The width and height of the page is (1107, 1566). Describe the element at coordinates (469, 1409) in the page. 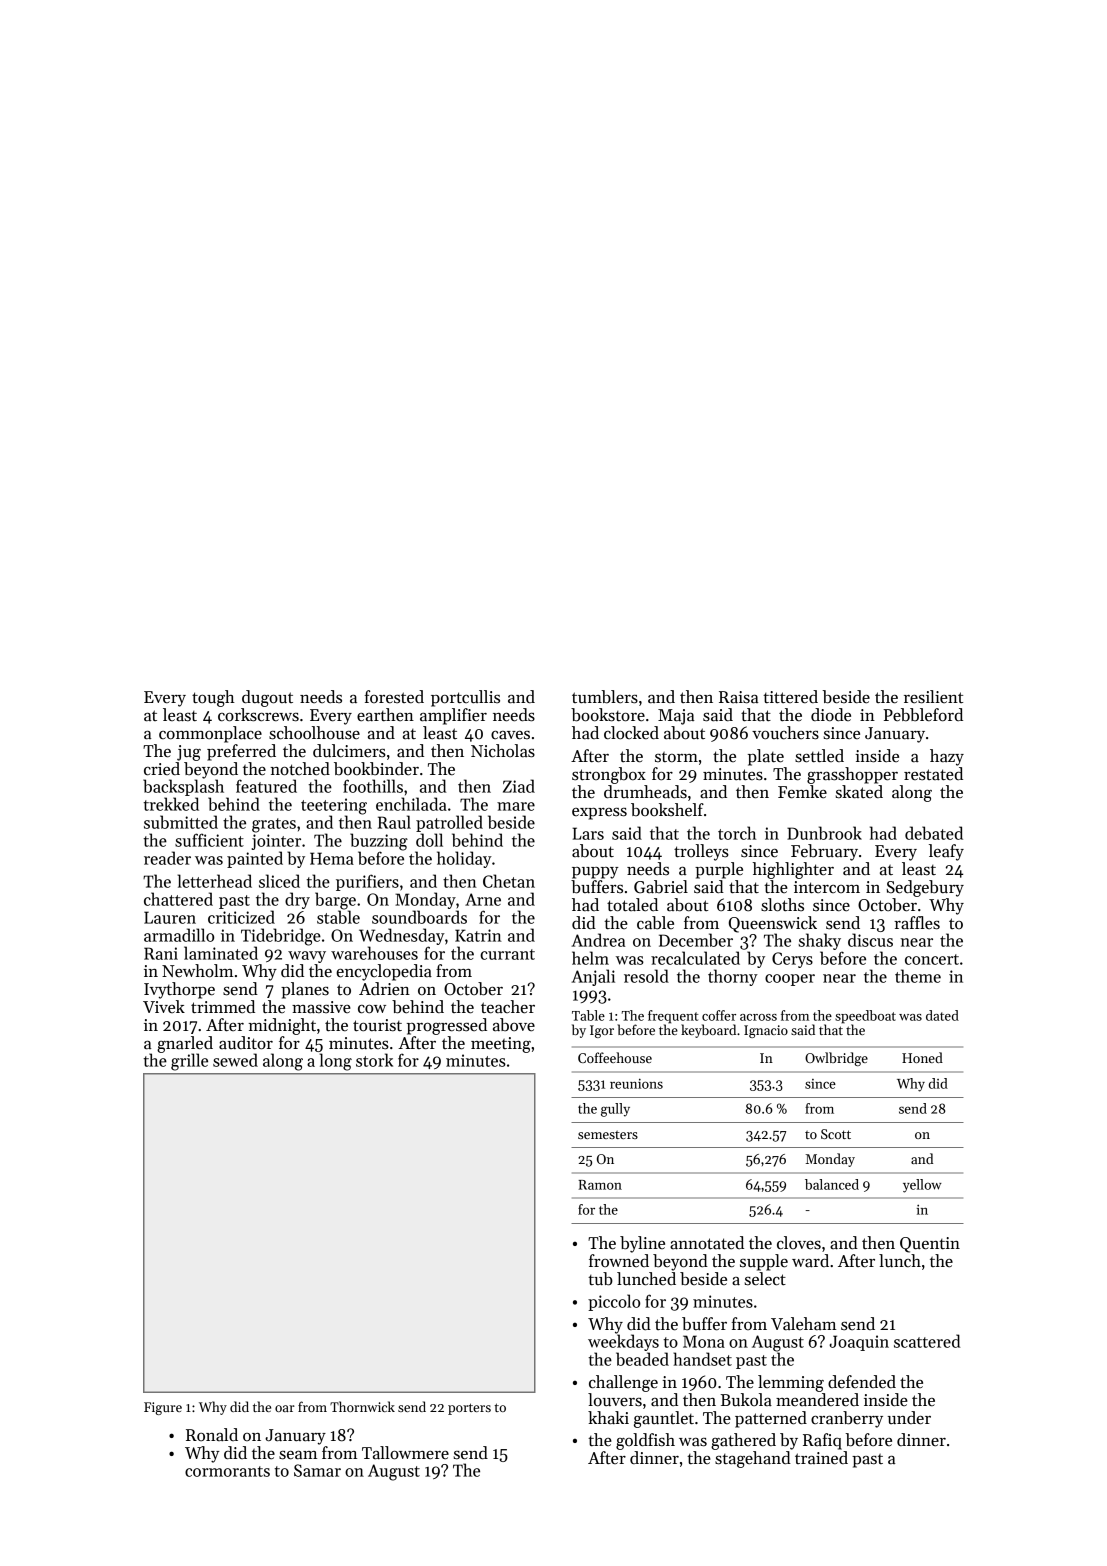

I see `porters` at that location.
